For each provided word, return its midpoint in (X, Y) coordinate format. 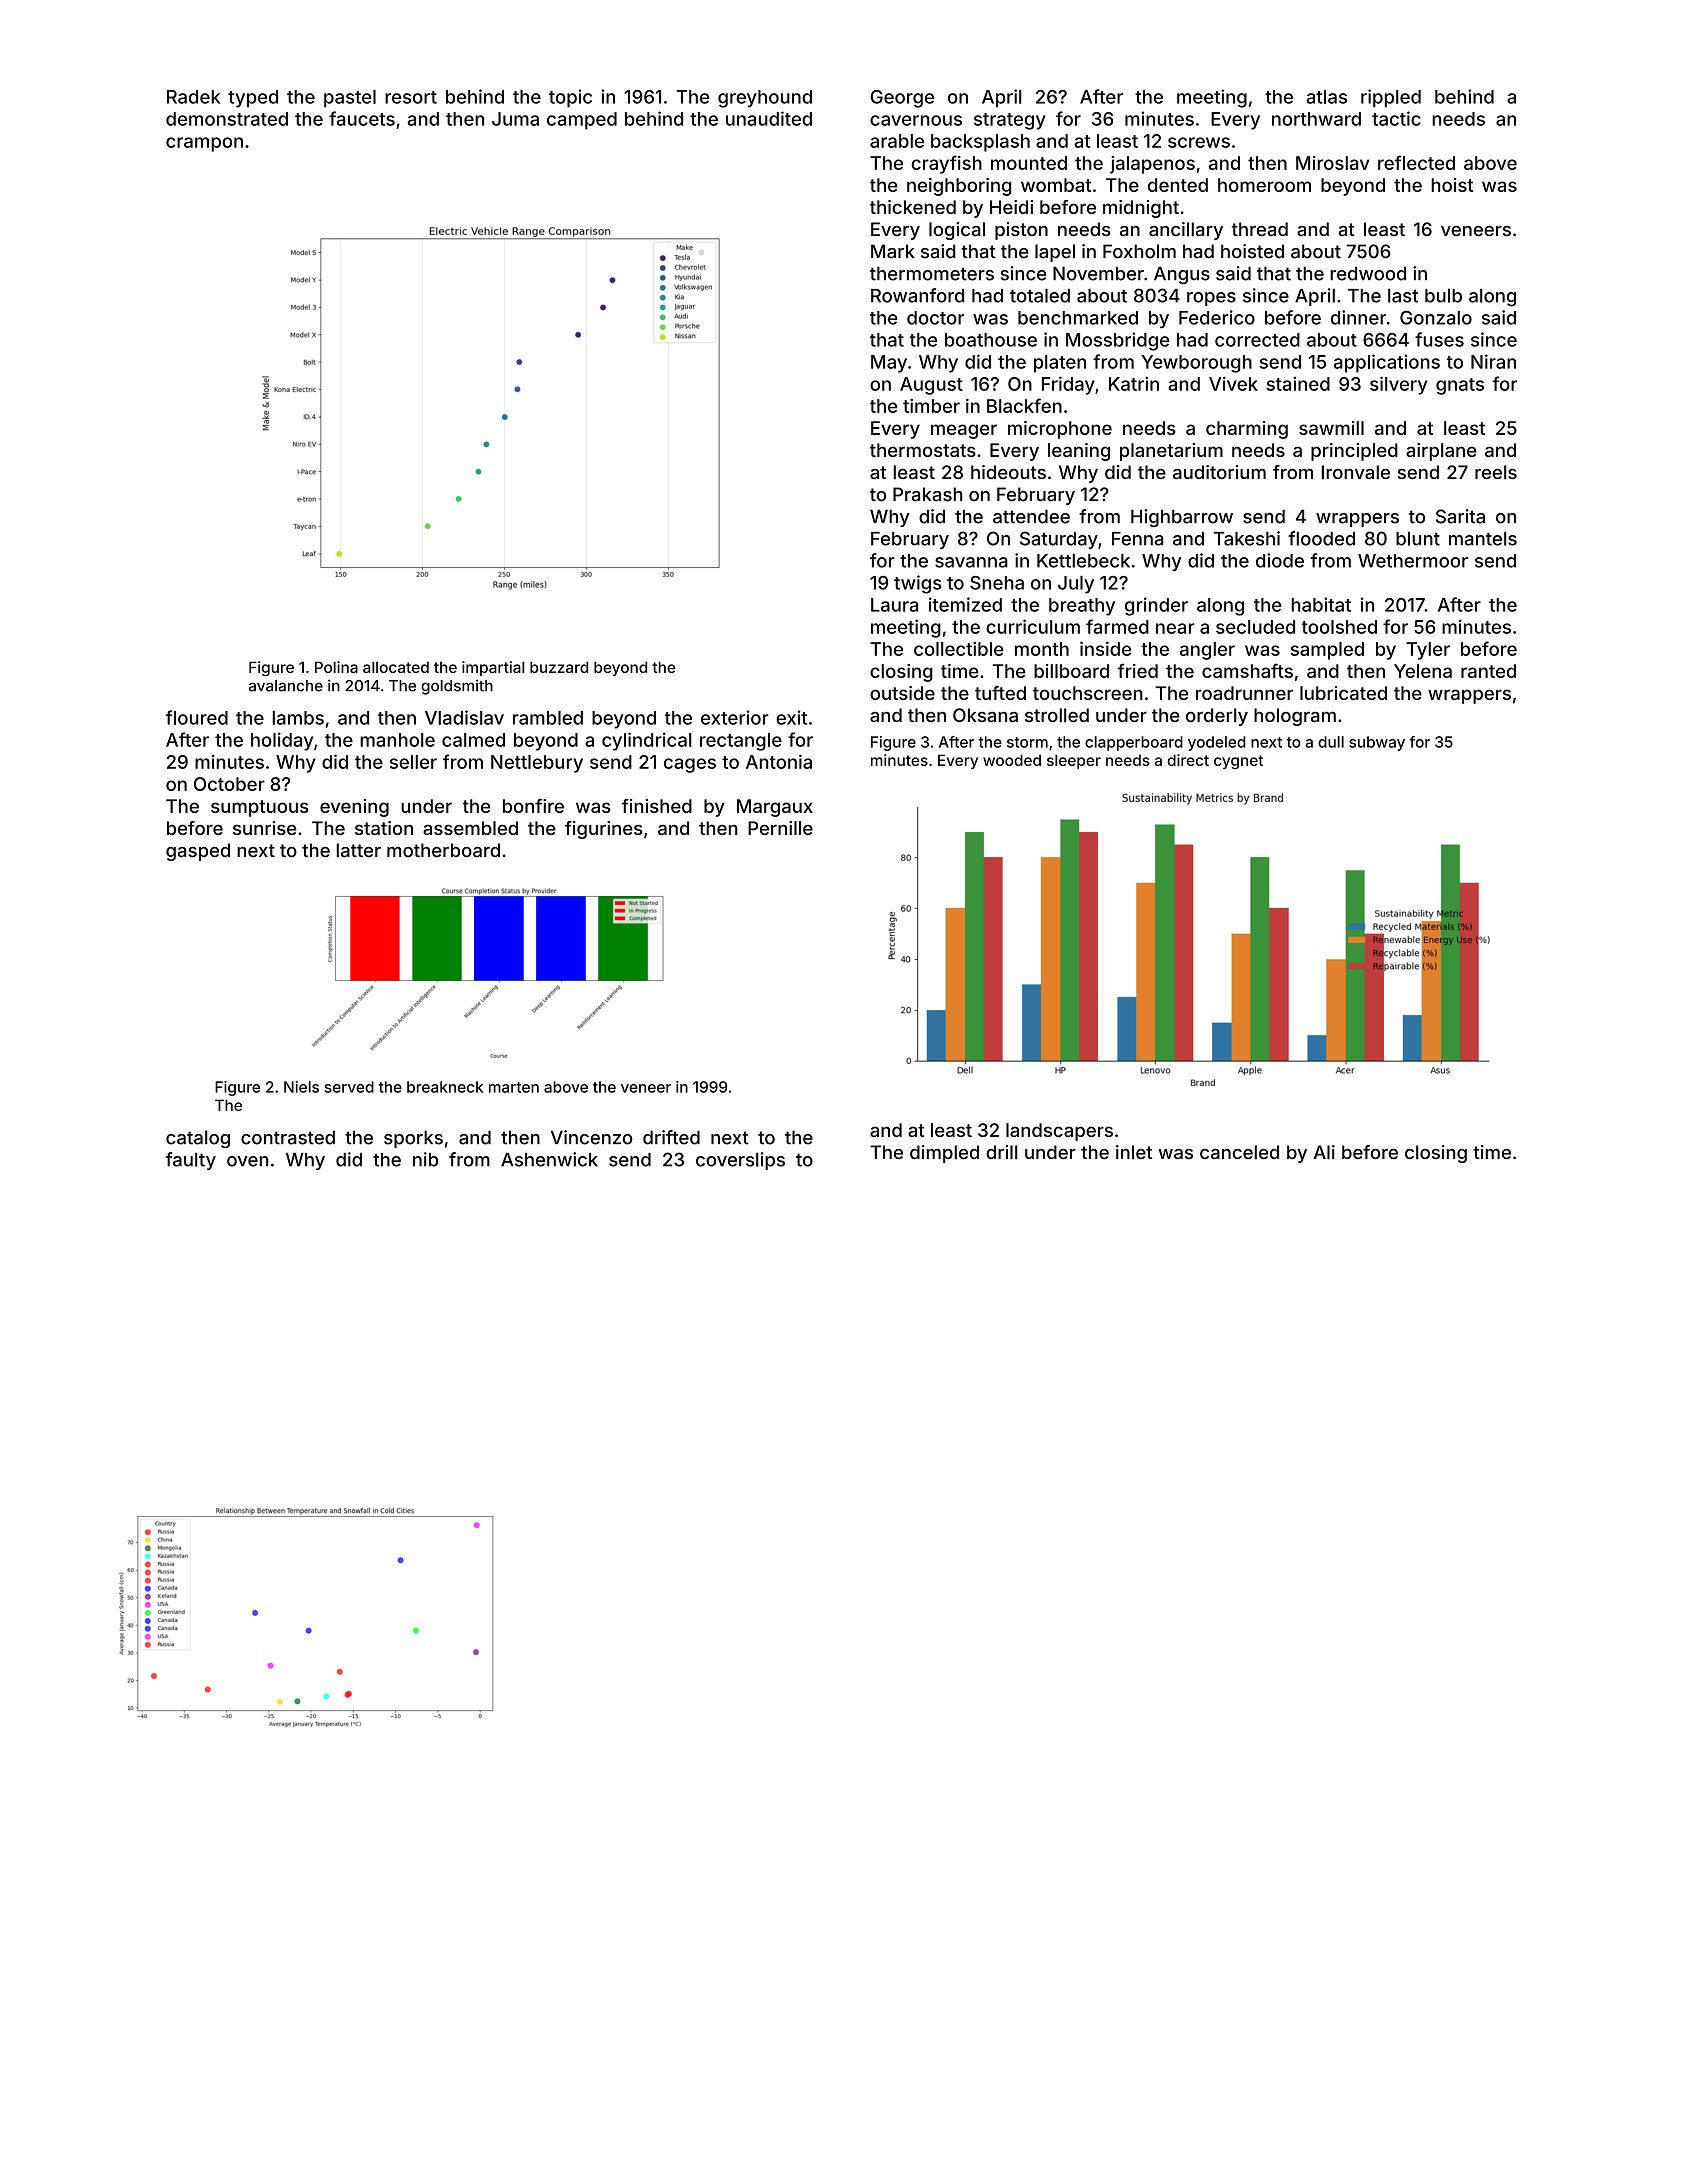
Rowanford (917, 295)
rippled (1391, 98)
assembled (470, 828)
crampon (204, 144)
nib (425, 1159)
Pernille (780, 828)
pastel (350, 99)
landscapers (1059, 1132)
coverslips (740, 1161)
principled (1354, 452)
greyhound (765, 99)
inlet (1134, 1152)
